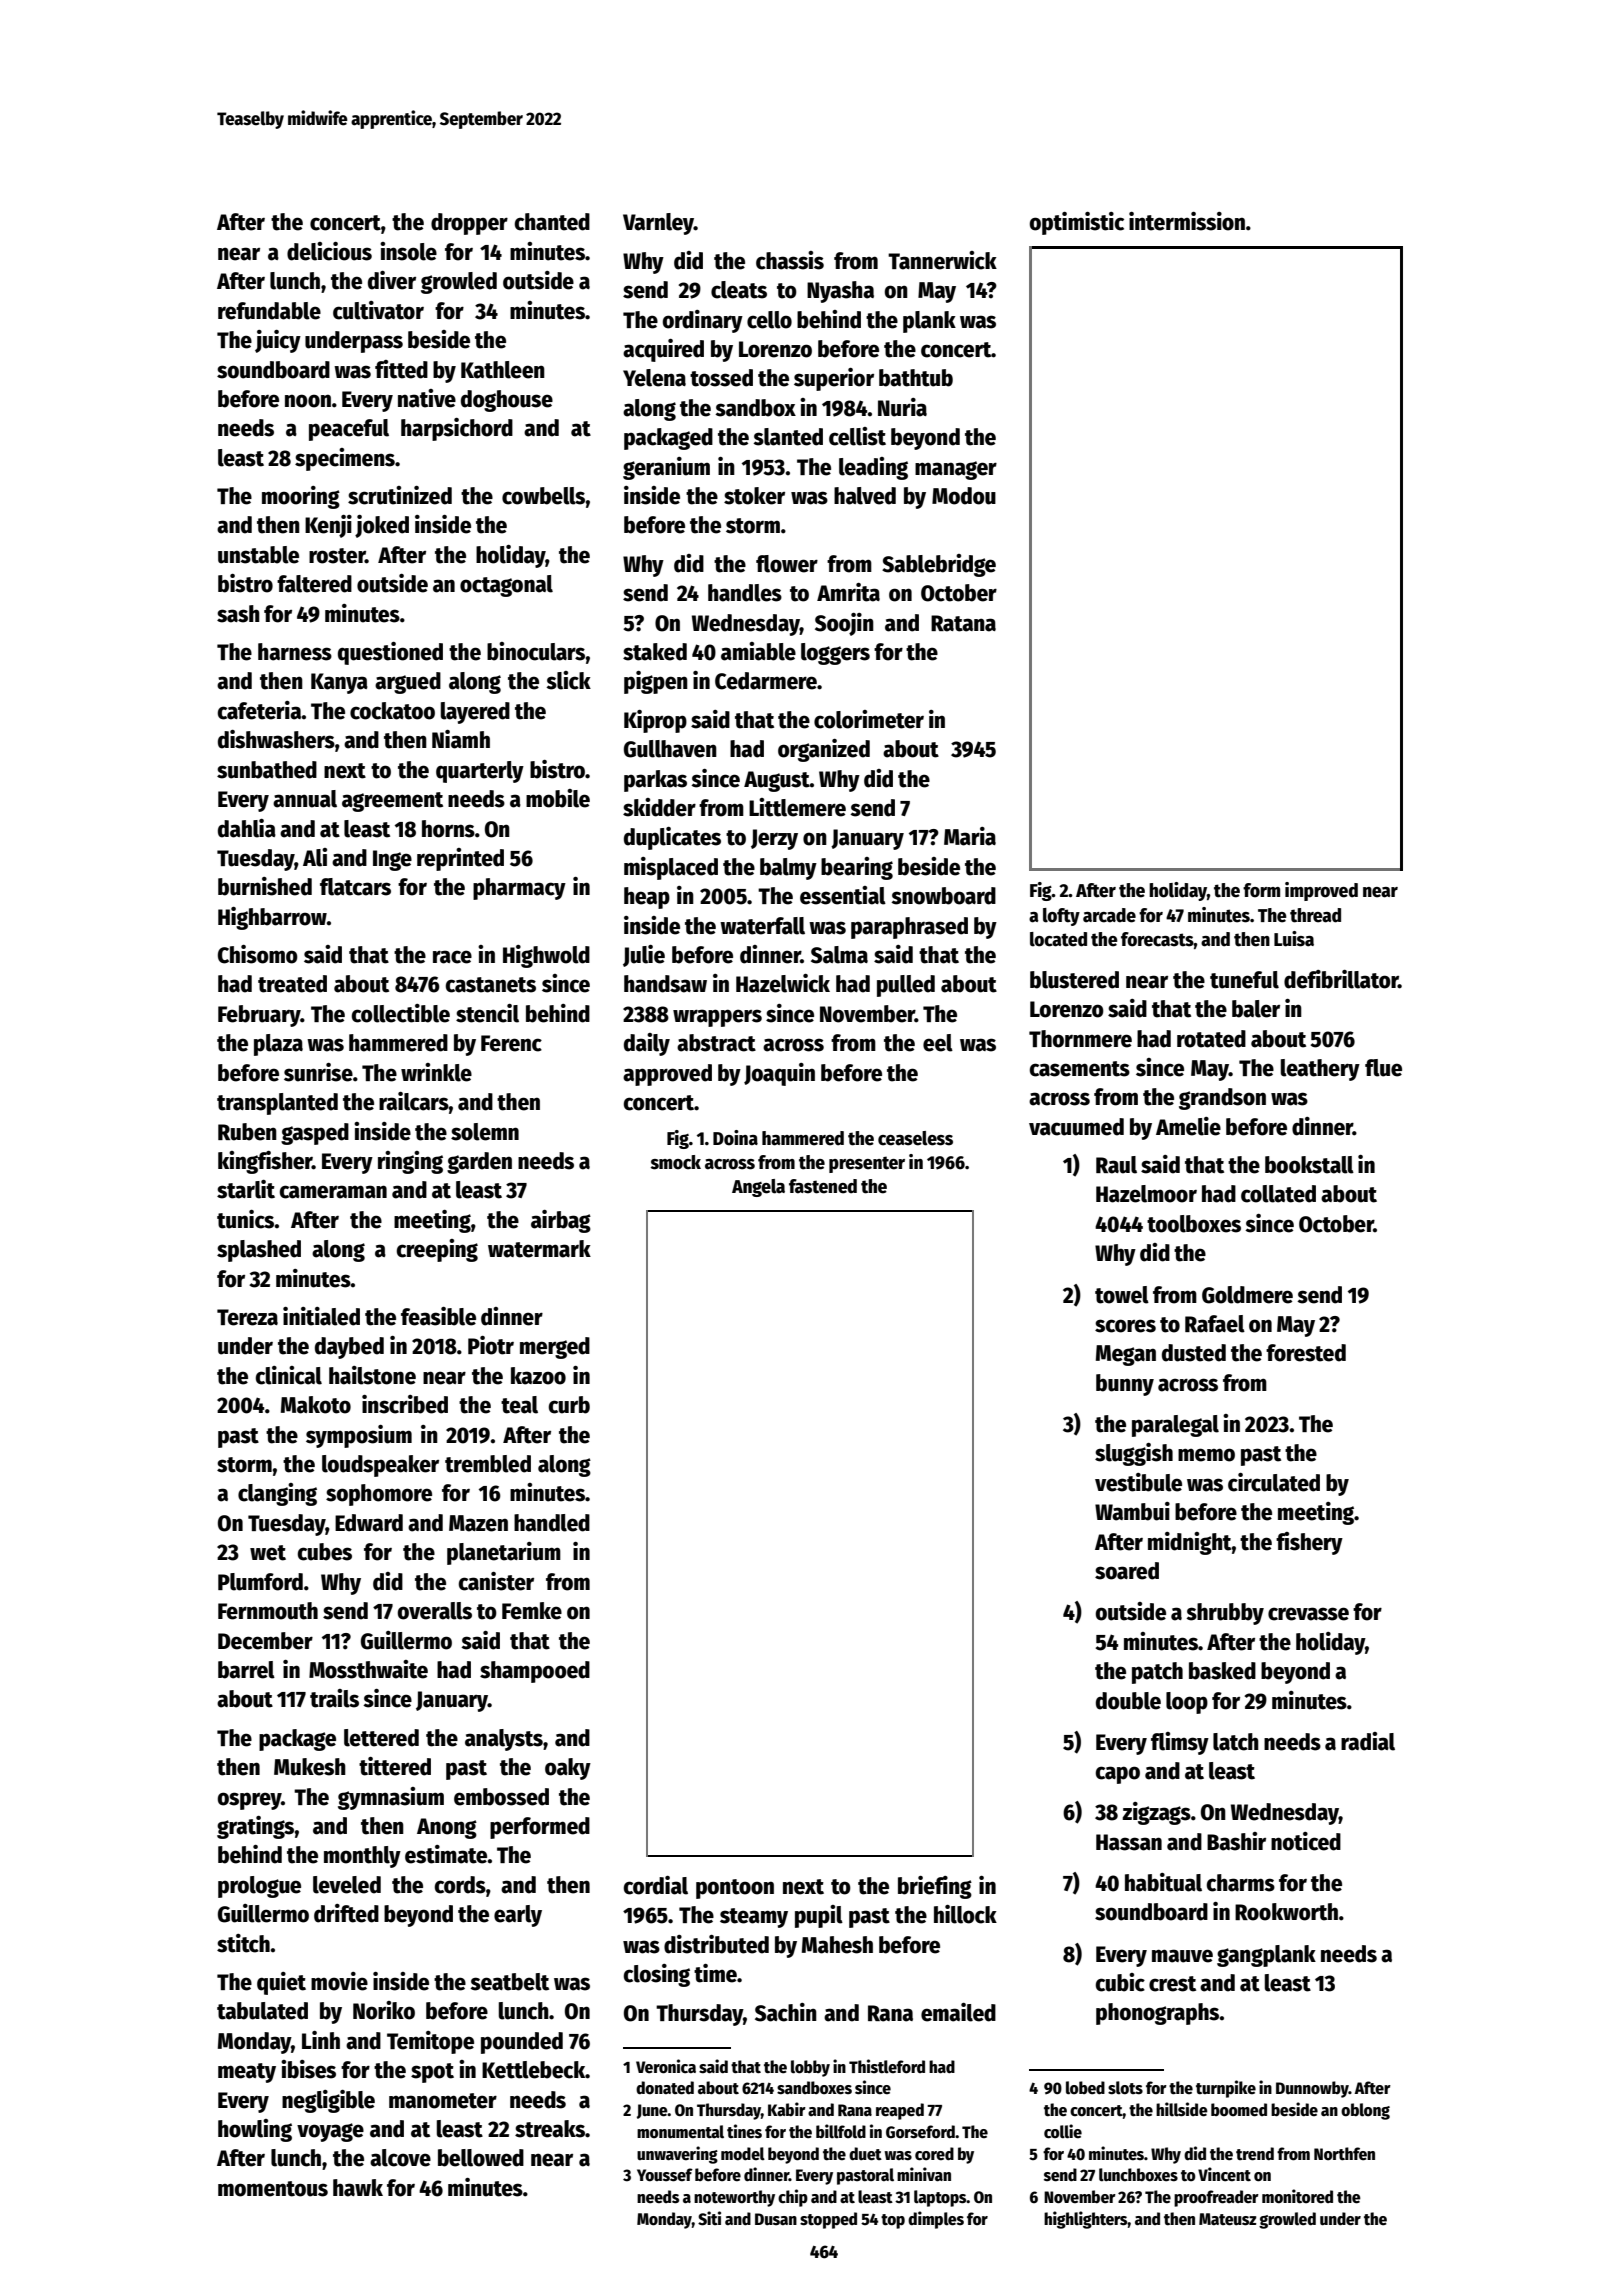 The height and width of the screenshot is (2292, 1620). Describe the element at coordinates (276, 739) in the screenshot. I see `dishwashers` at that location.
